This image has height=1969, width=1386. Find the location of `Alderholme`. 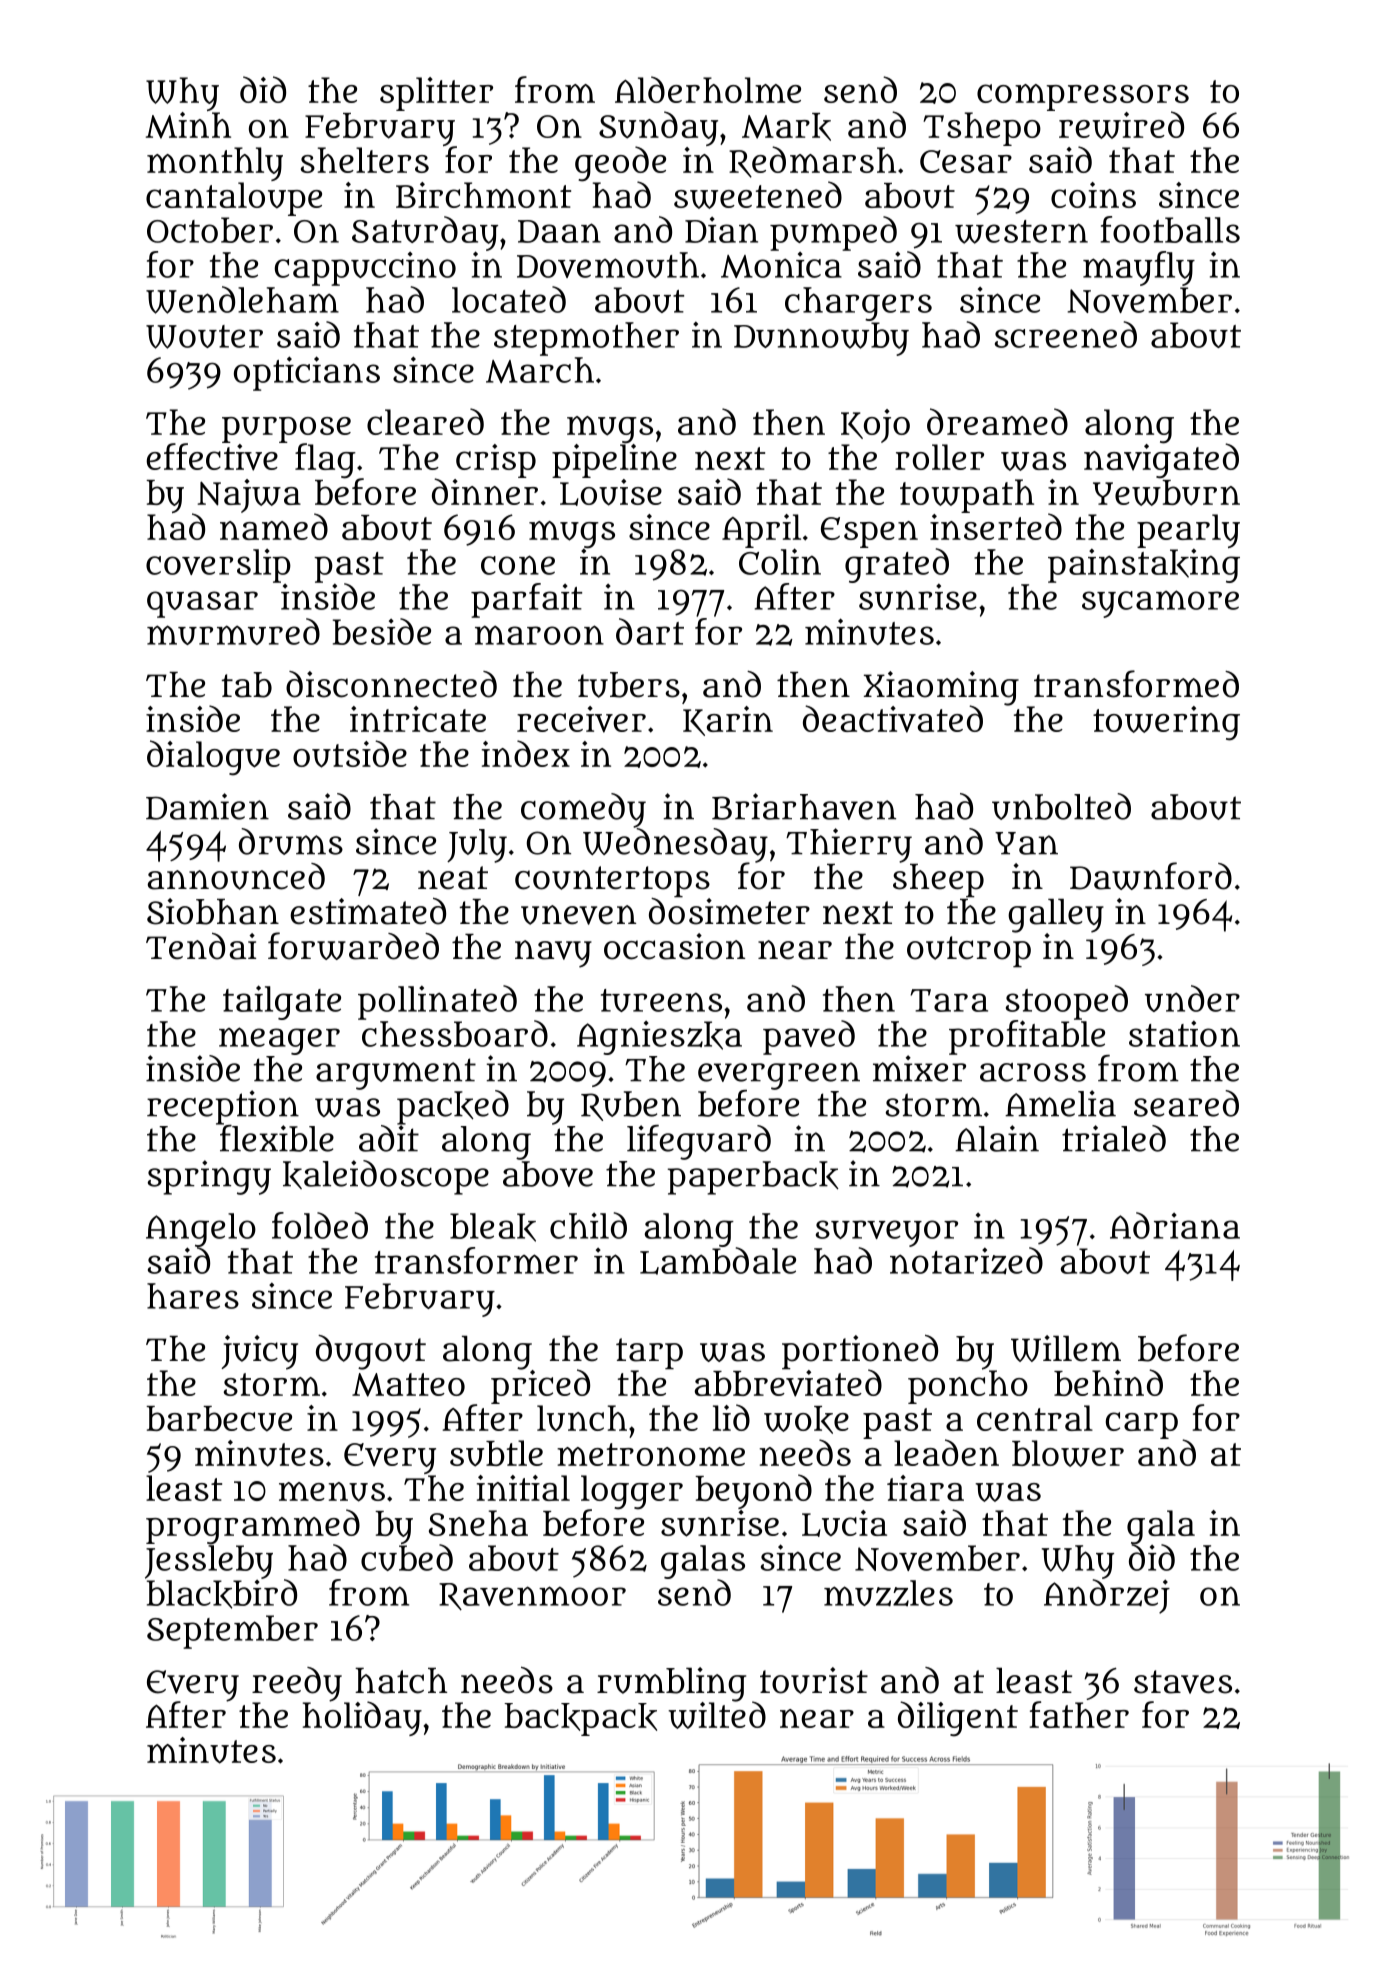

Alderholme is located at coordinates (708, 89).
